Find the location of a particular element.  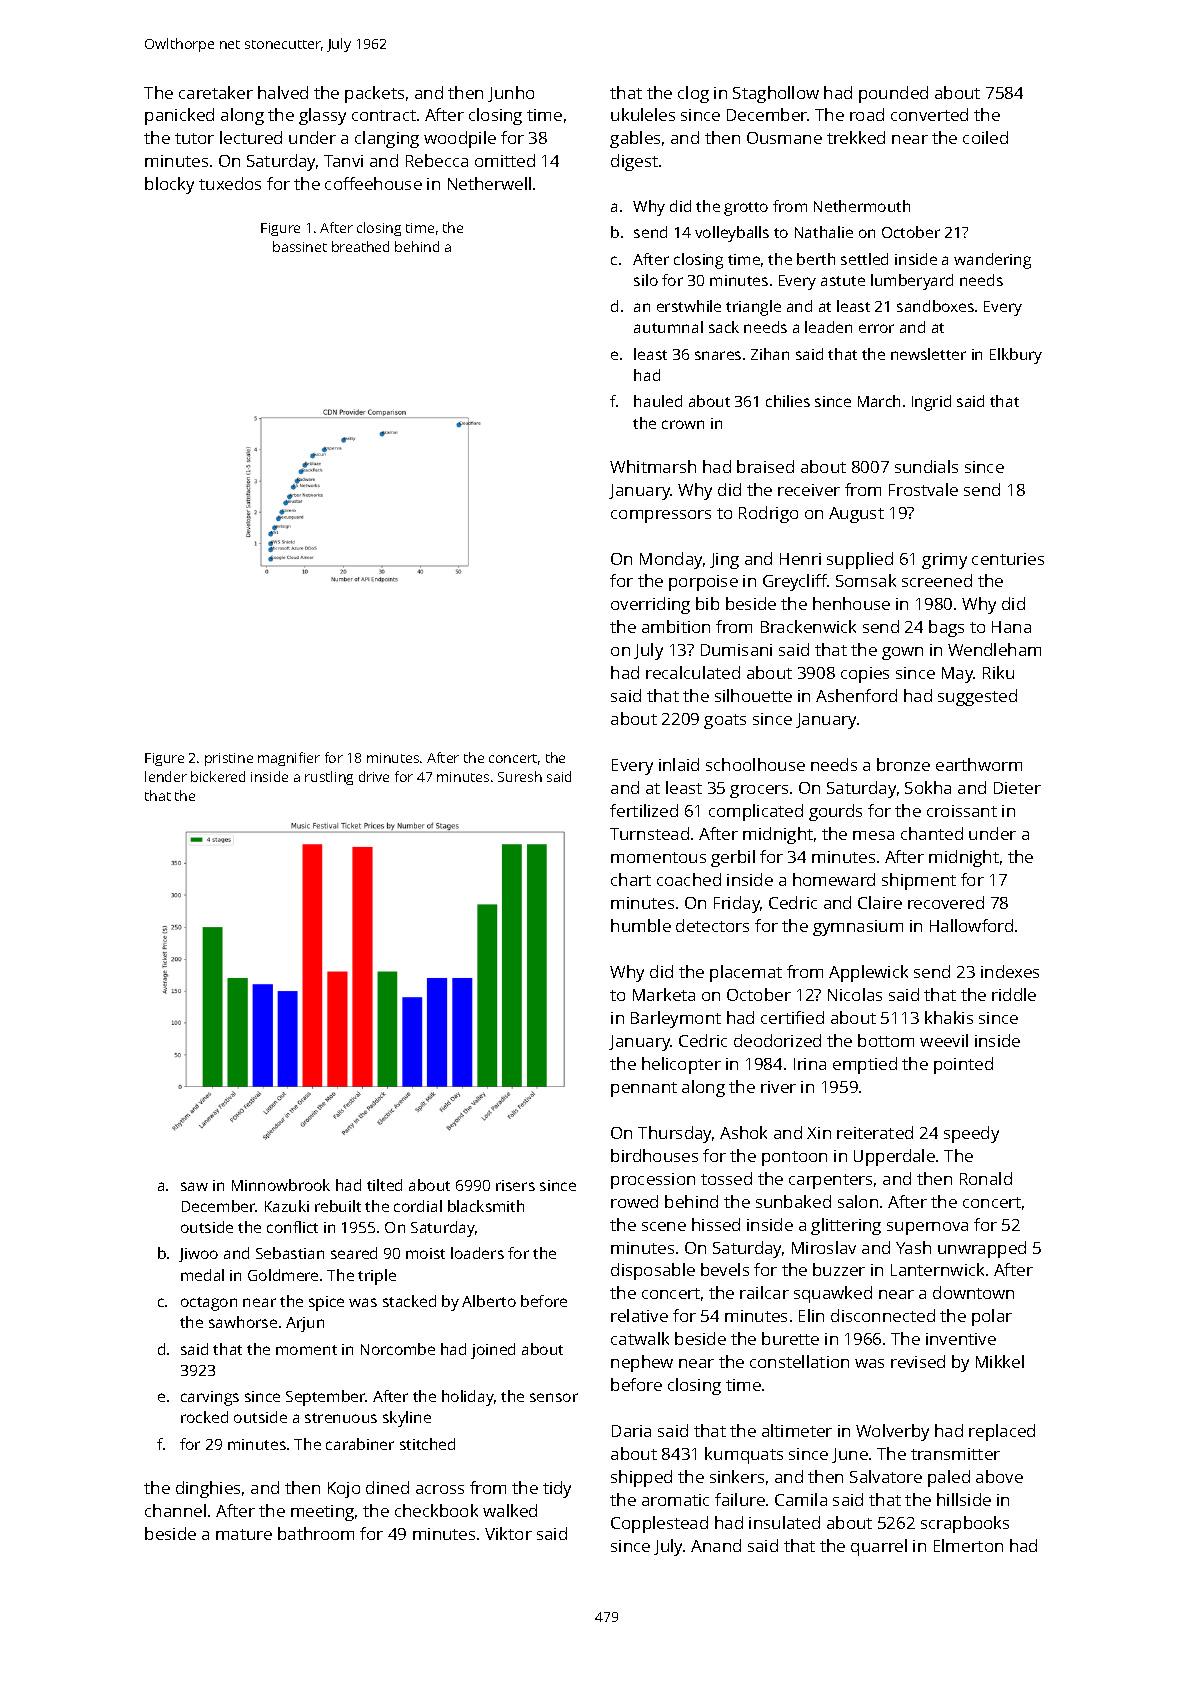

pristine is located at coordinates (229, 759).
